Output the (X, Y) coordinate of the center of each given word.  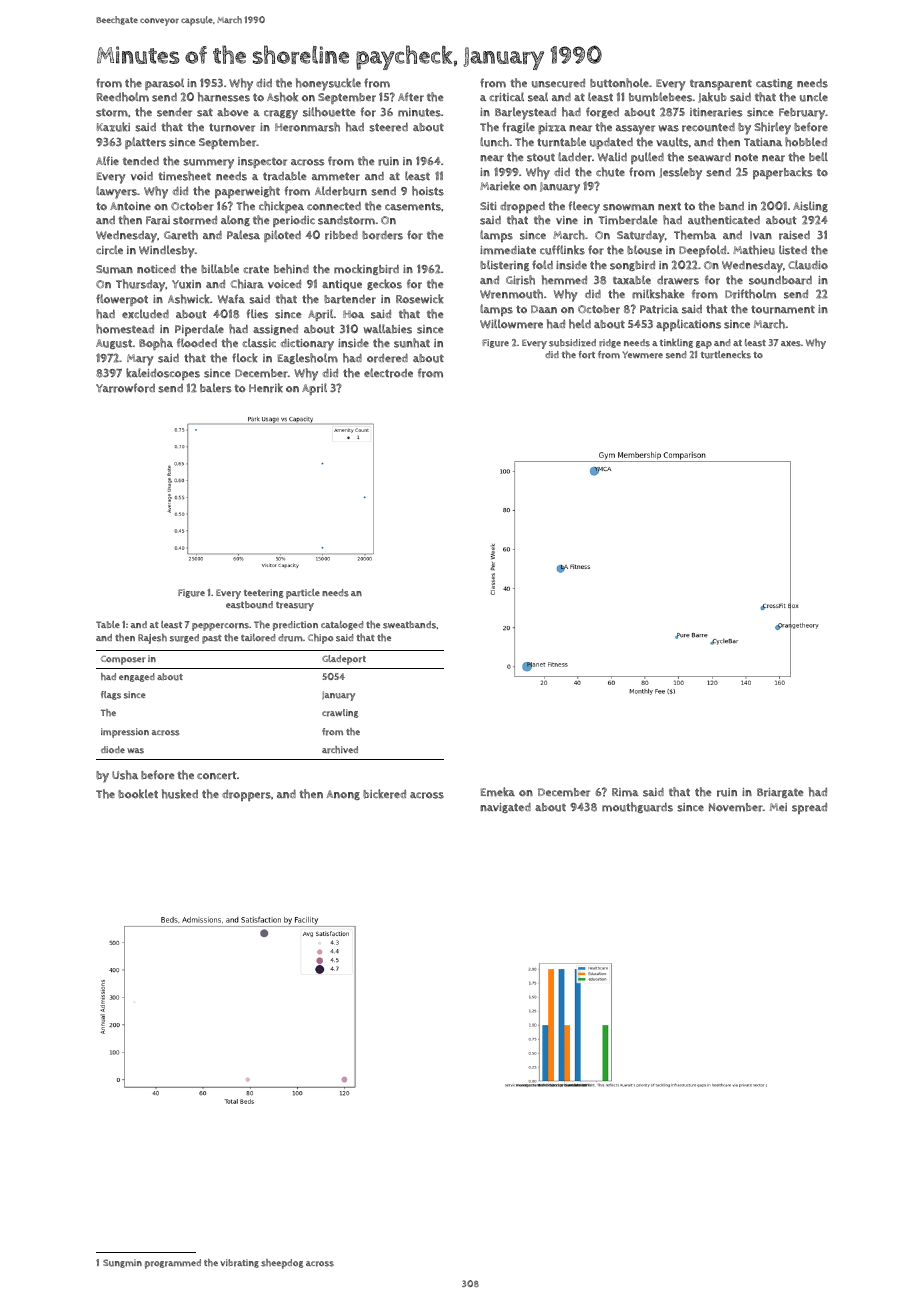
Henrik (266, 388)
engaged (137, 677)
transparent (721, 84)
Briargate (780, 793)
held (580, 324)
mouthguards (637, 807)
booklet (138, 794)
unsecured (558, 83)
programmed (173, 1264)
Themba (695, 235)
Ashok (282, 97)
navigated (505, 807)
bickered (384, 794)
